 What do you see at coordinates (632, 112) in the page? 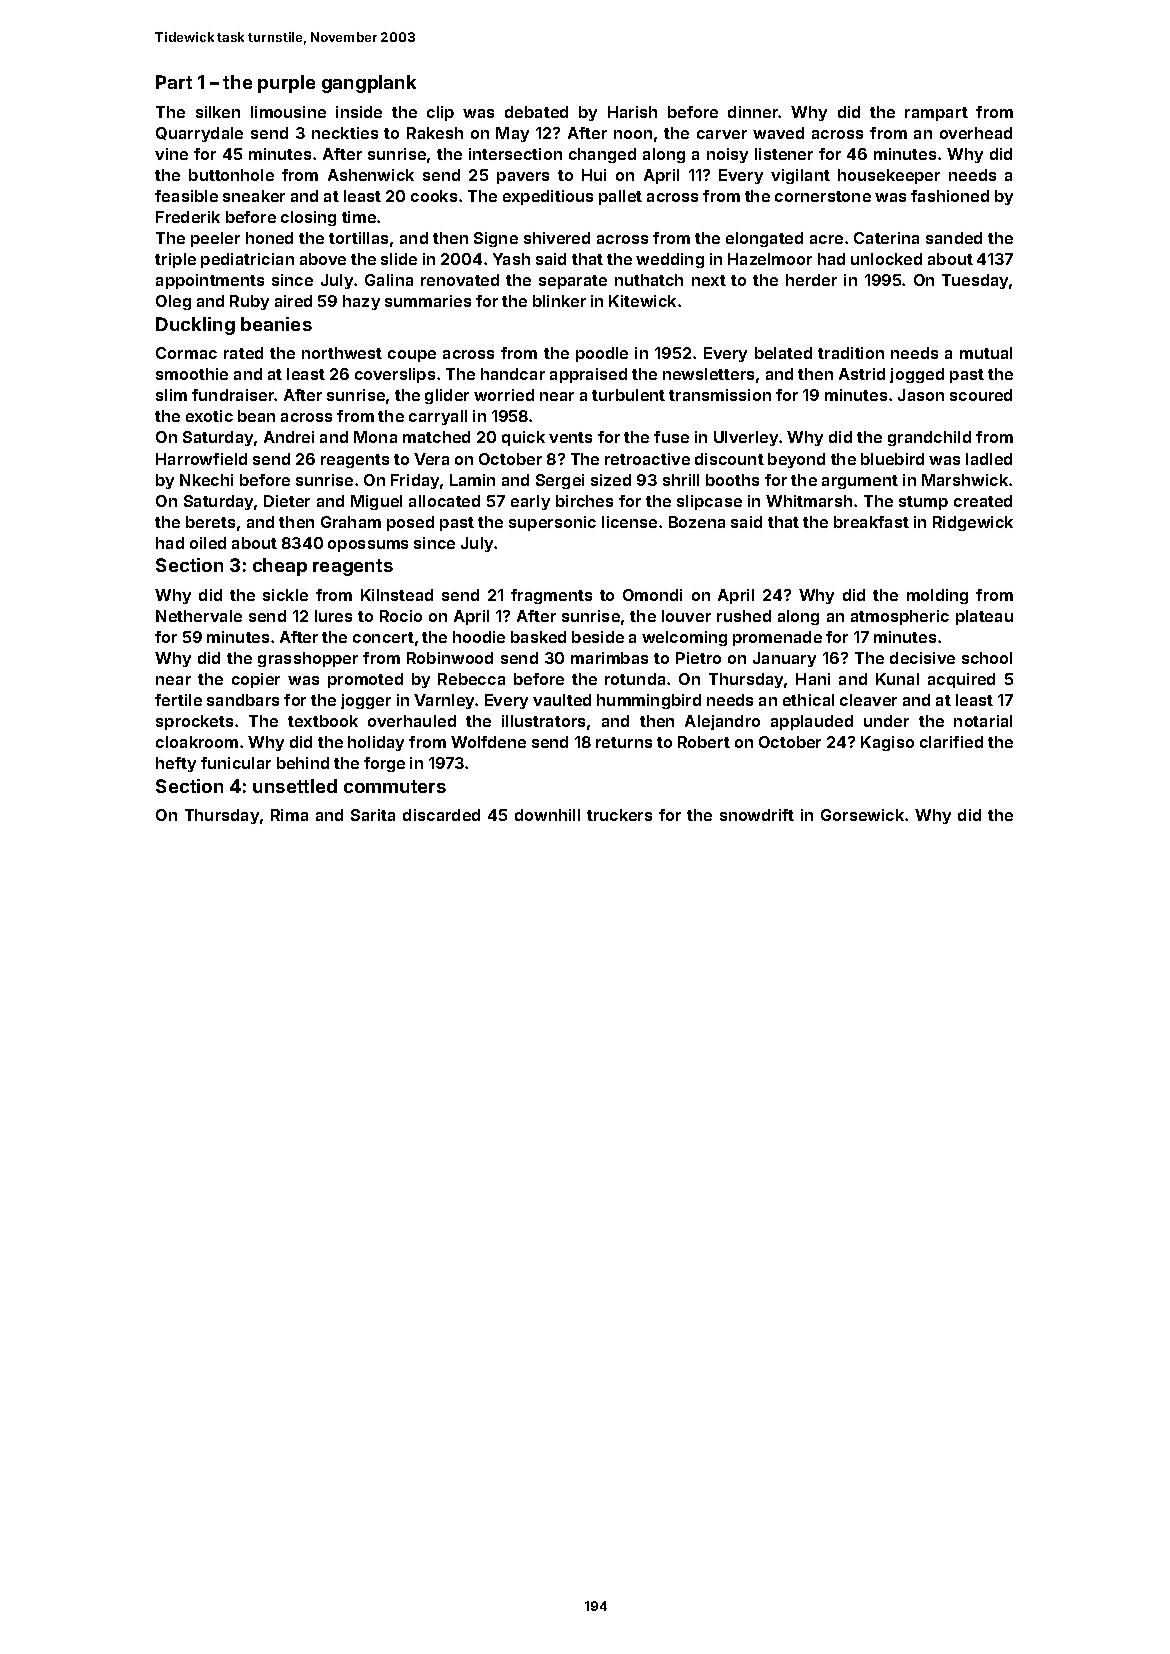
I see `Harish` at bounding box center [632, 112].
